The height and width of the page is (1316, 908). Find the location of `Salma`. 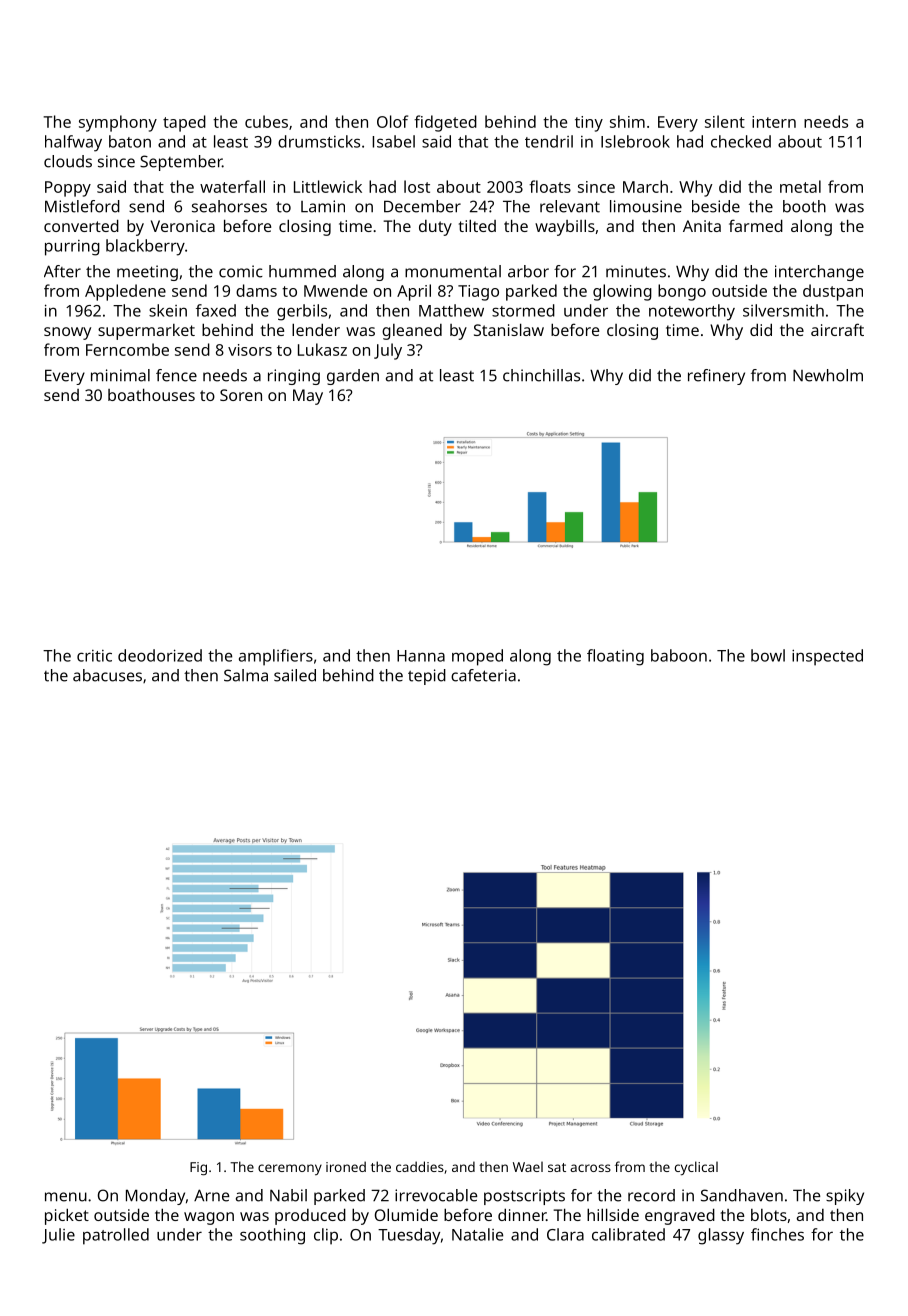

Salma is located at coordinates (246, 675).
